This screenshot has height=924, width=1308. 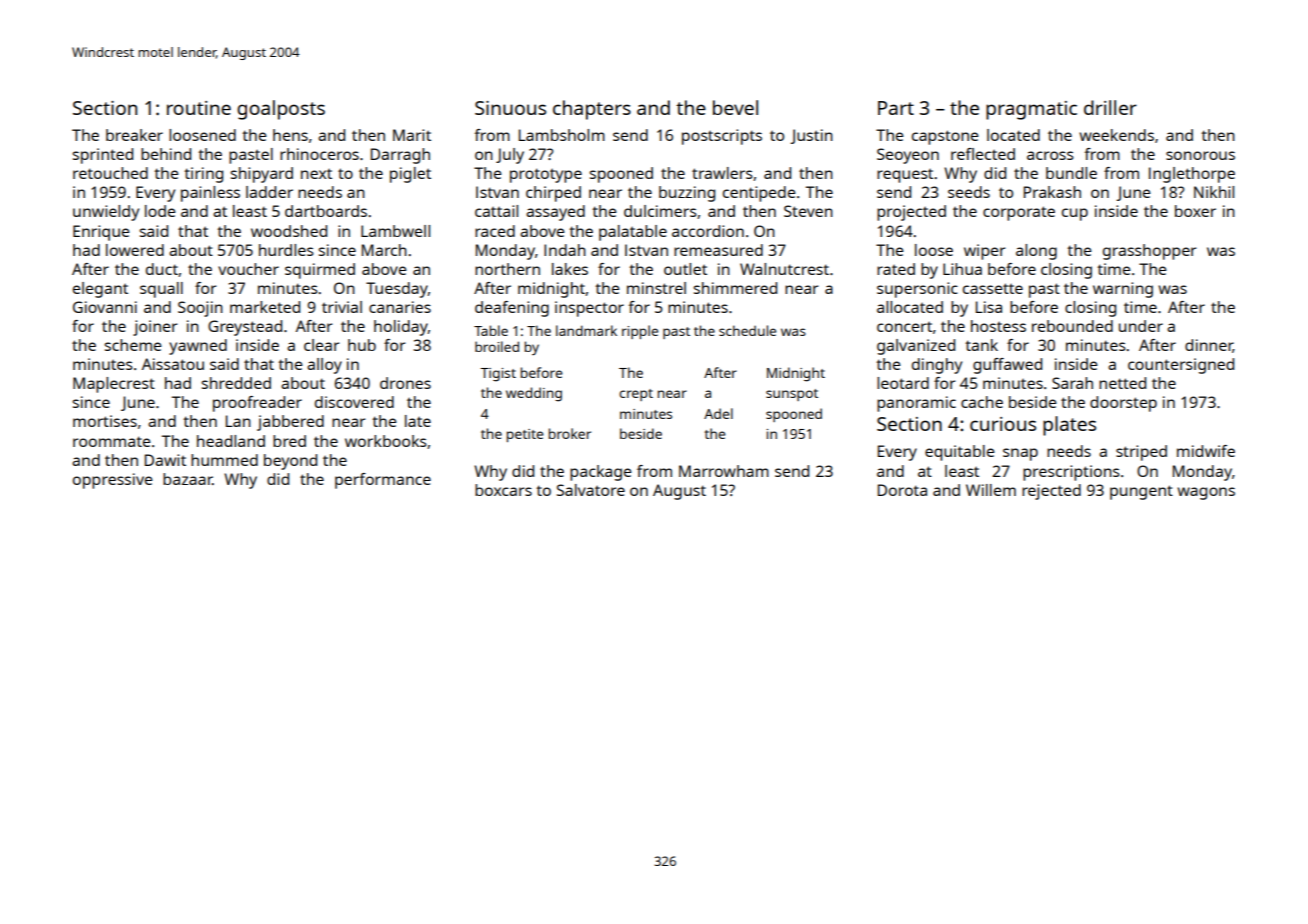 I want to click on chapters, so click(x=592, y=110).
